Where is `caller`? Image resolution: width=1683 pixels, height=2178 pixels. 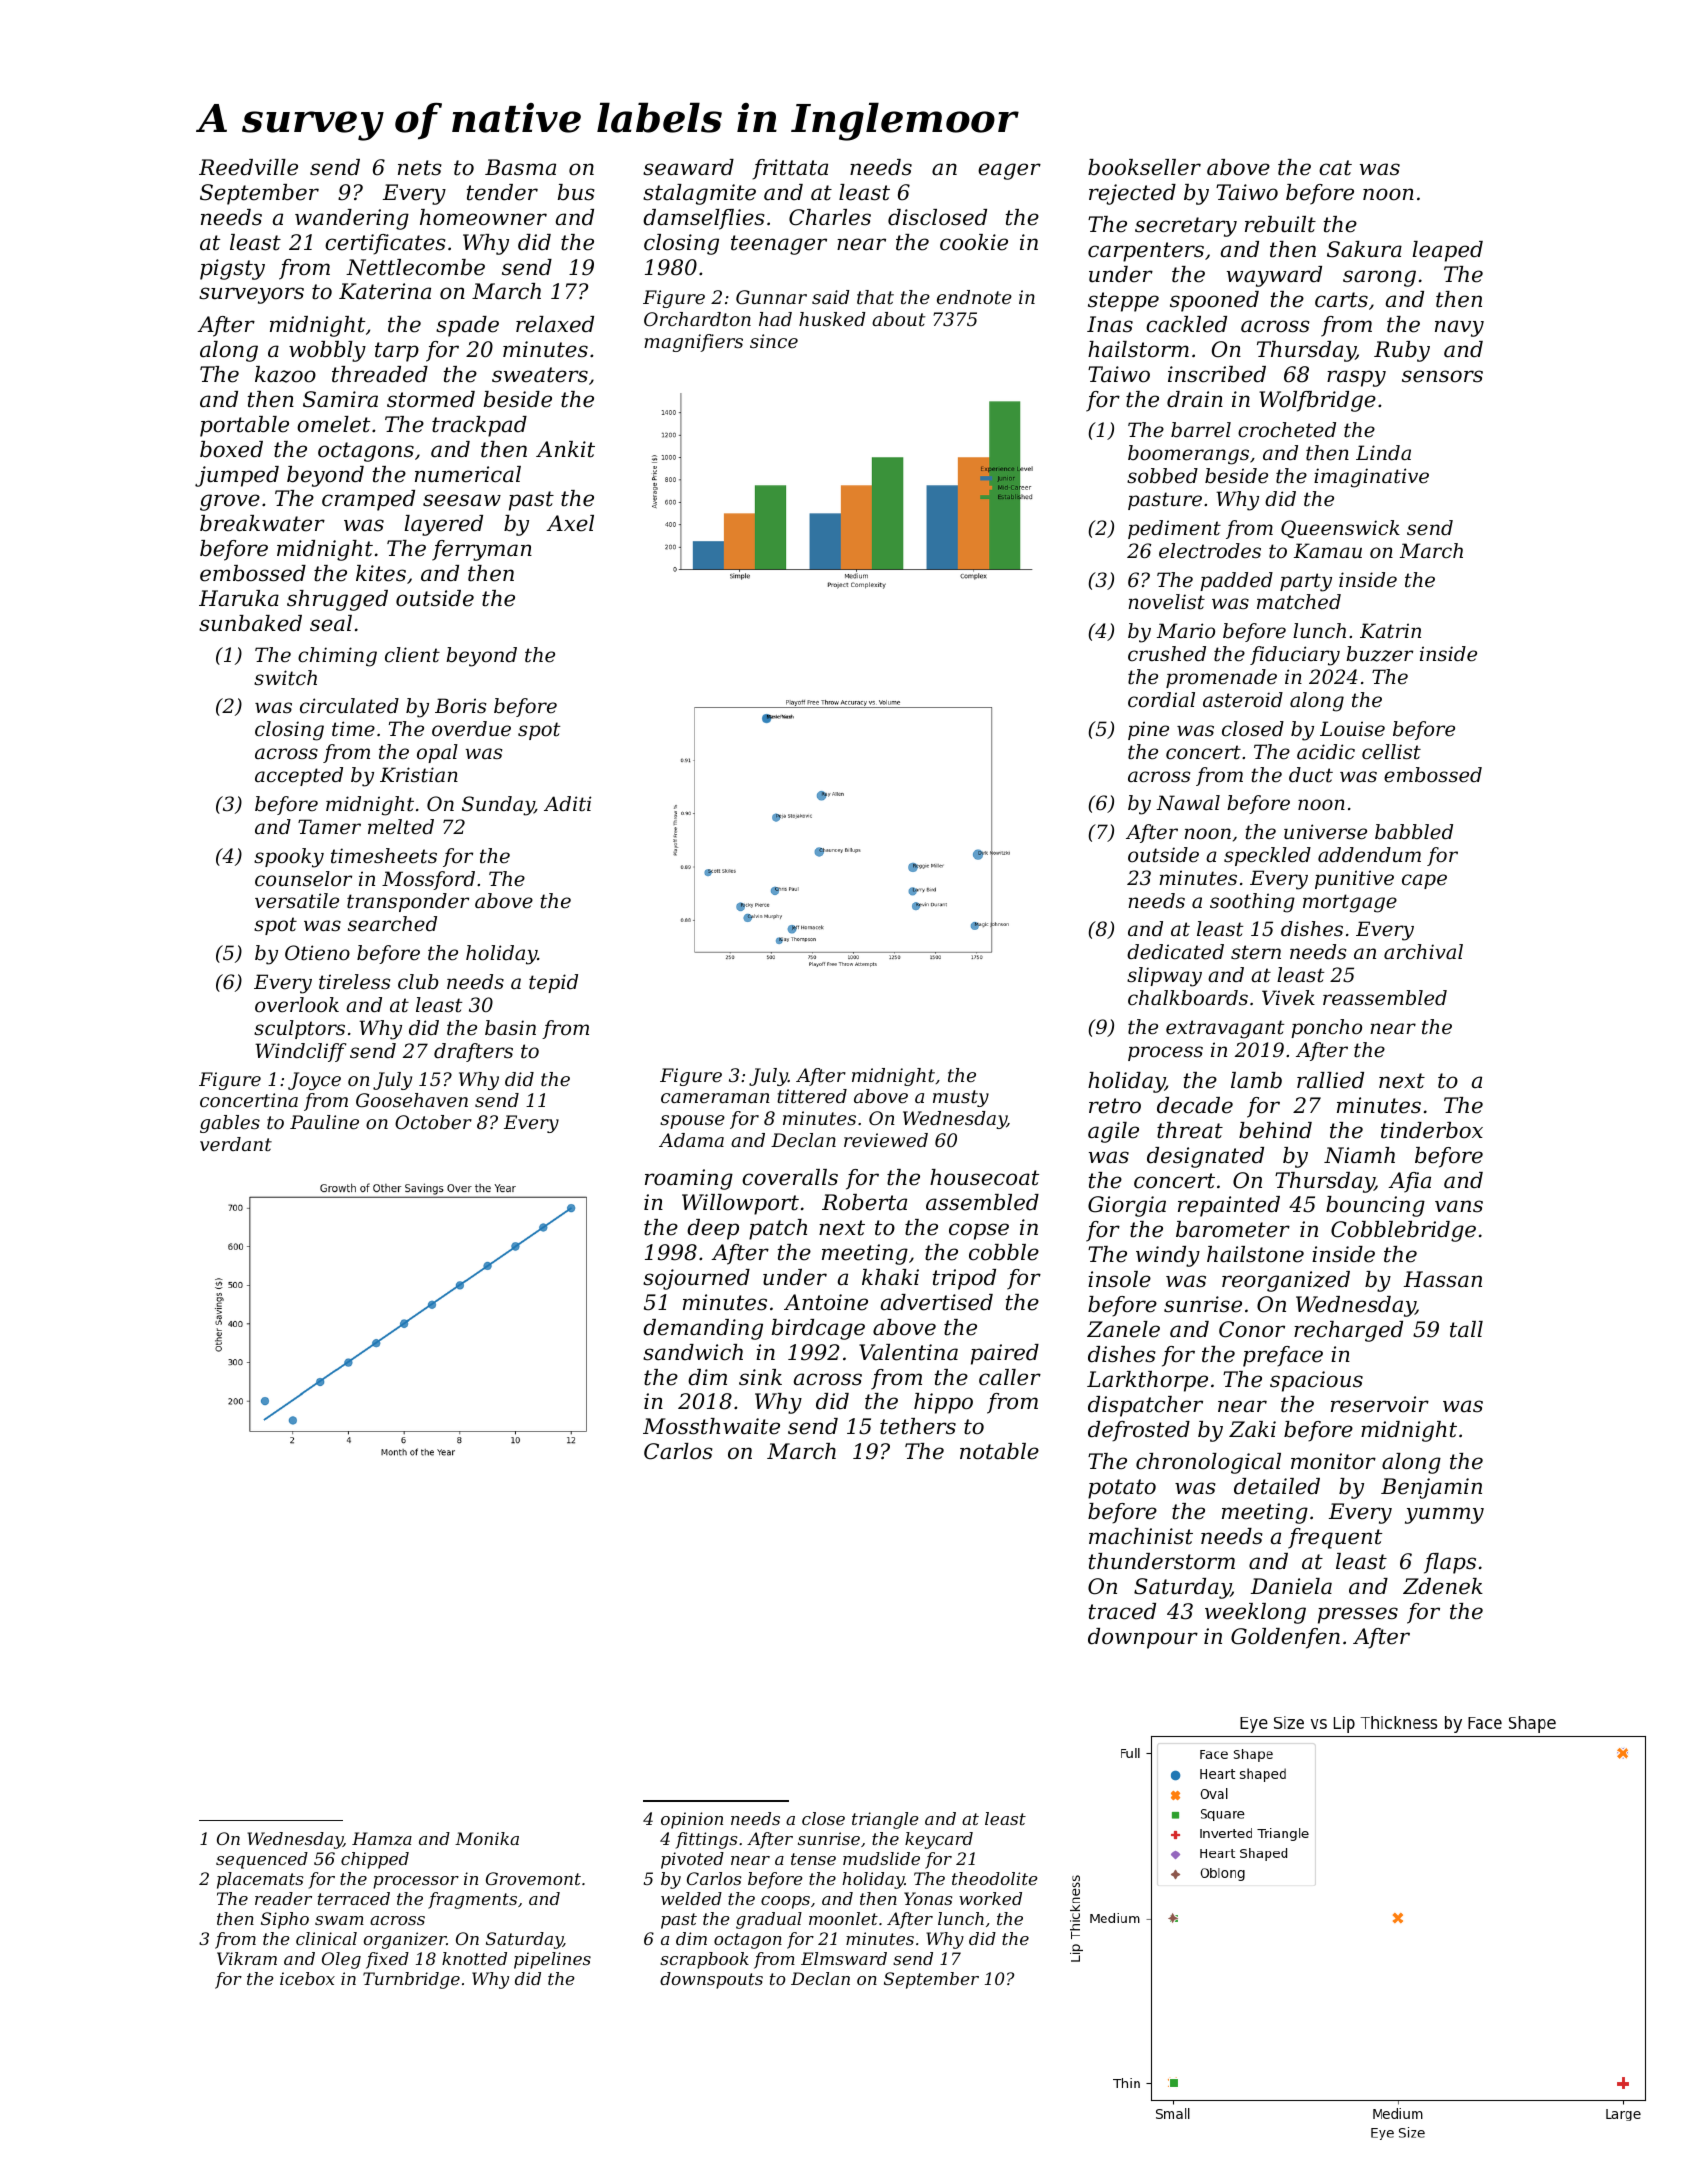
caller is located at coordinates (1010, 1377).
